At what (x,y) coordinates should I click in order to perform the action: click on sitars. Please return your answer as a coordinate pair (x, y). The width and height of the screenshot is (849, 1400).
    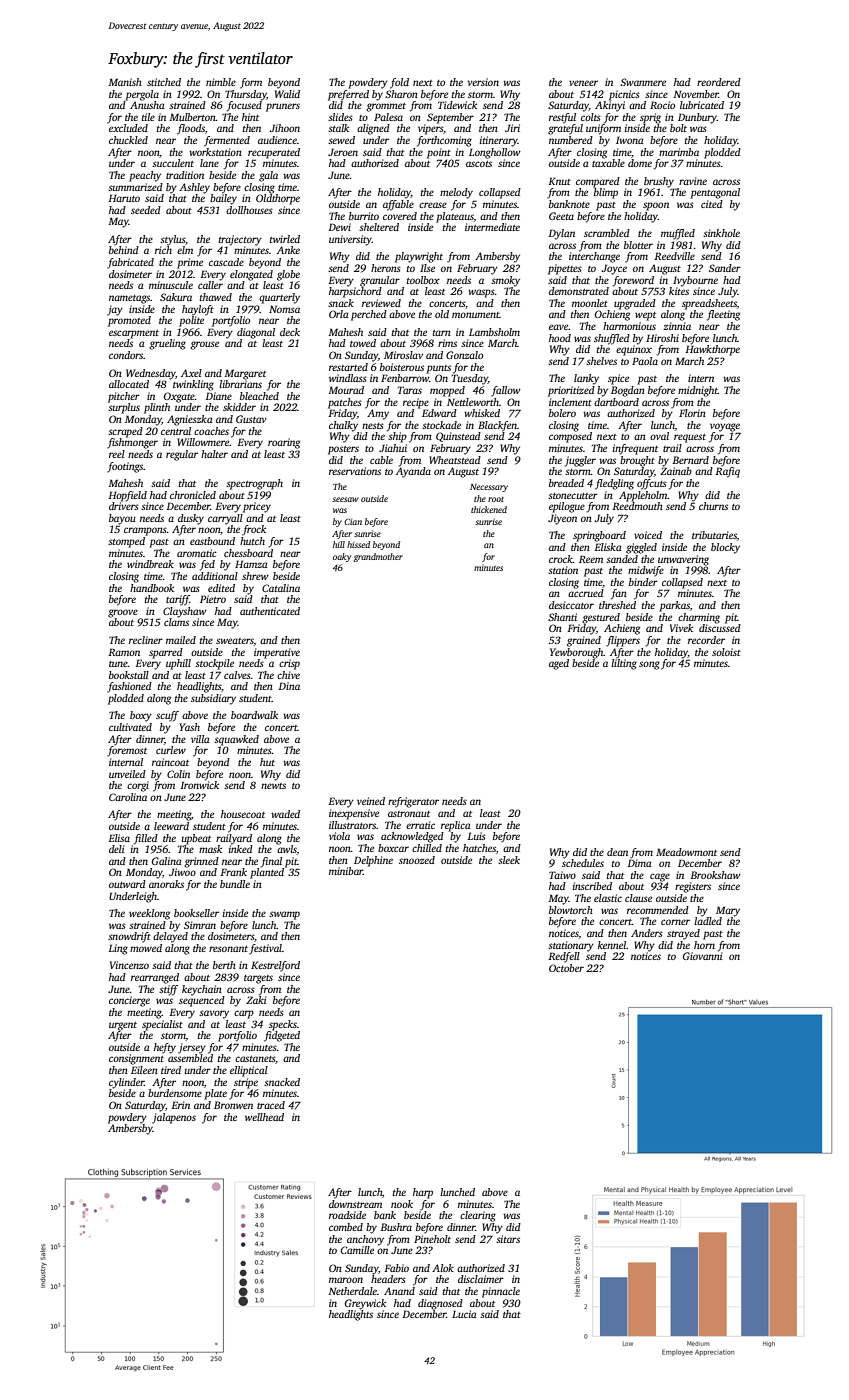
    Looking at the image, I should click on (508, 1239).
